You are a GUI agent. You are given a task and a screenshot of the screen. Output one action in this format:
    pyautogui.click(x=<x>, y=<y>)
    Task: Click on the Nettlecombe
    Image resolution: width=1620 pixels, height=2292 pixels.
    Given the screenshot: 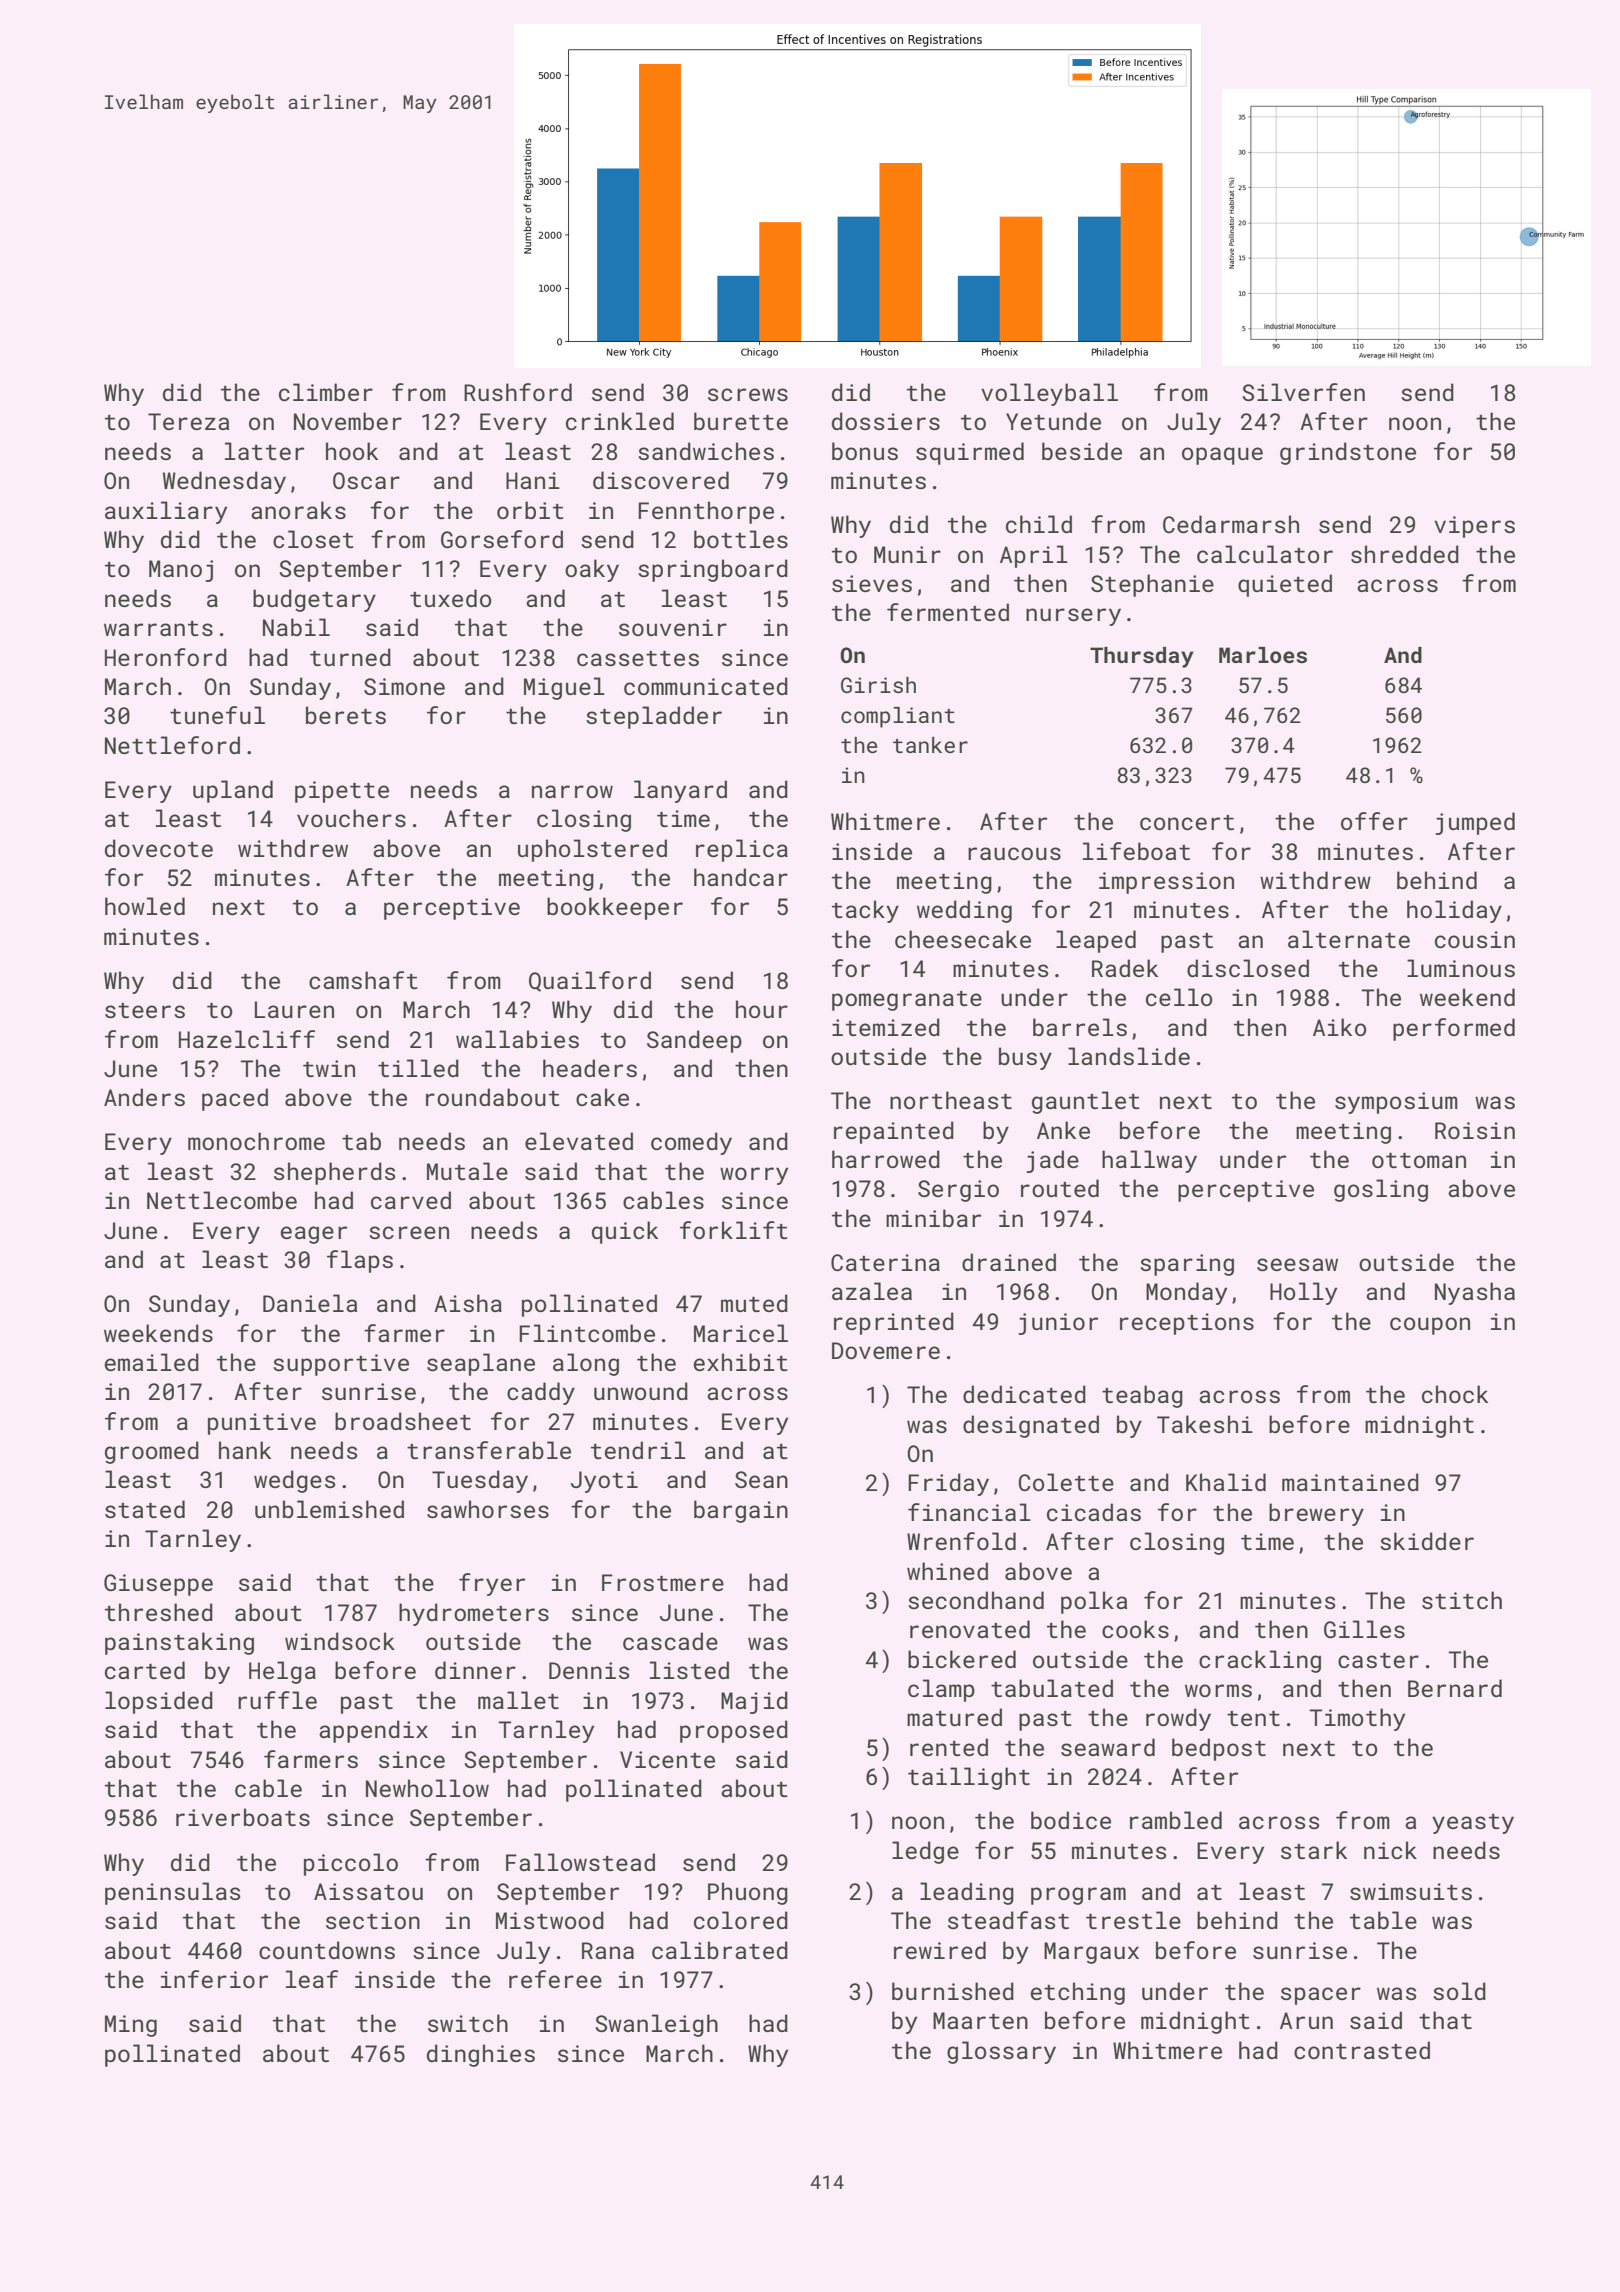 What is the action you would take?
    pyautogui.click(x=222, y=1200)
